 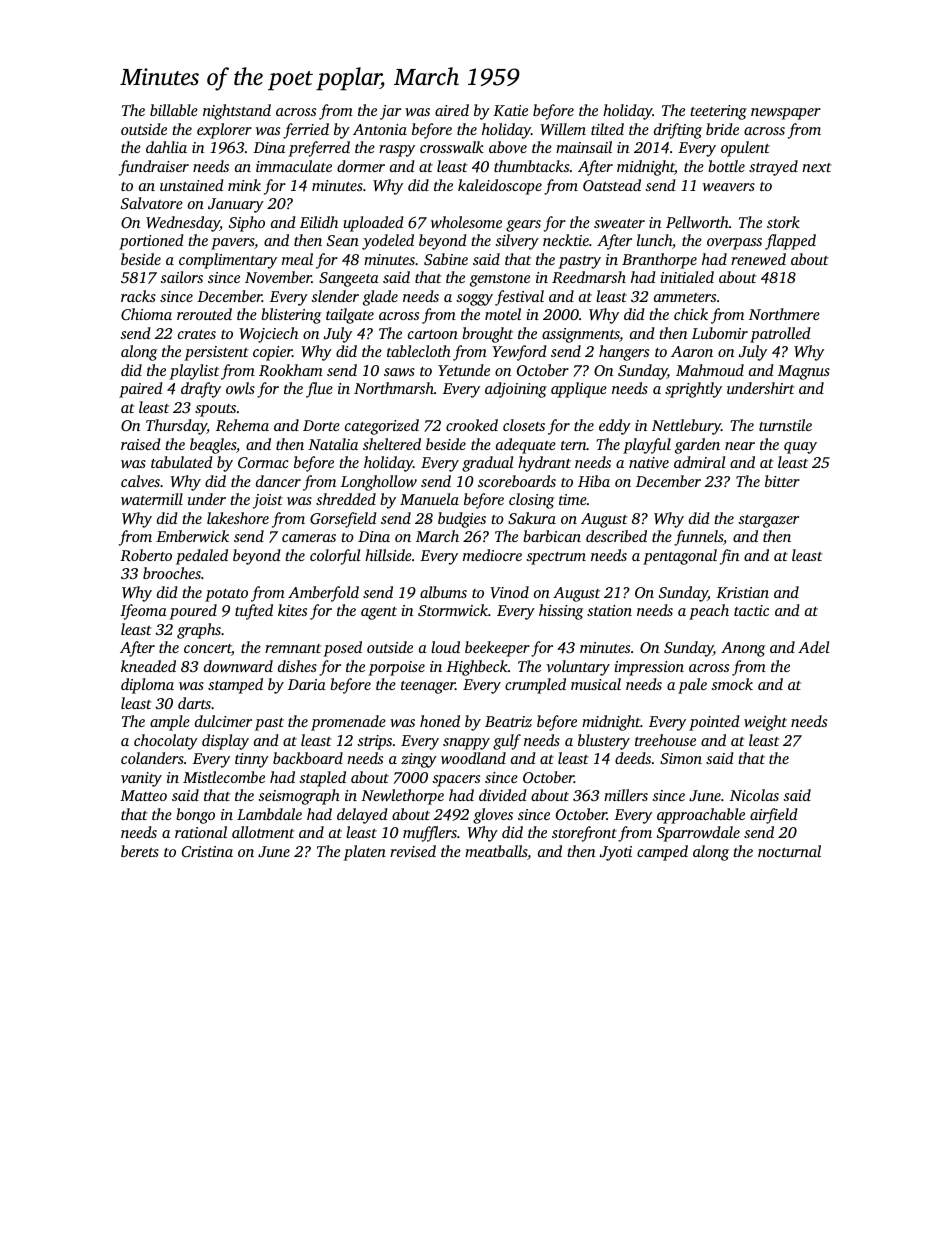 What do you see at coordinates (242, 425) in the screenshot?
I see `Rehema` at bounding box center [242, 425].
